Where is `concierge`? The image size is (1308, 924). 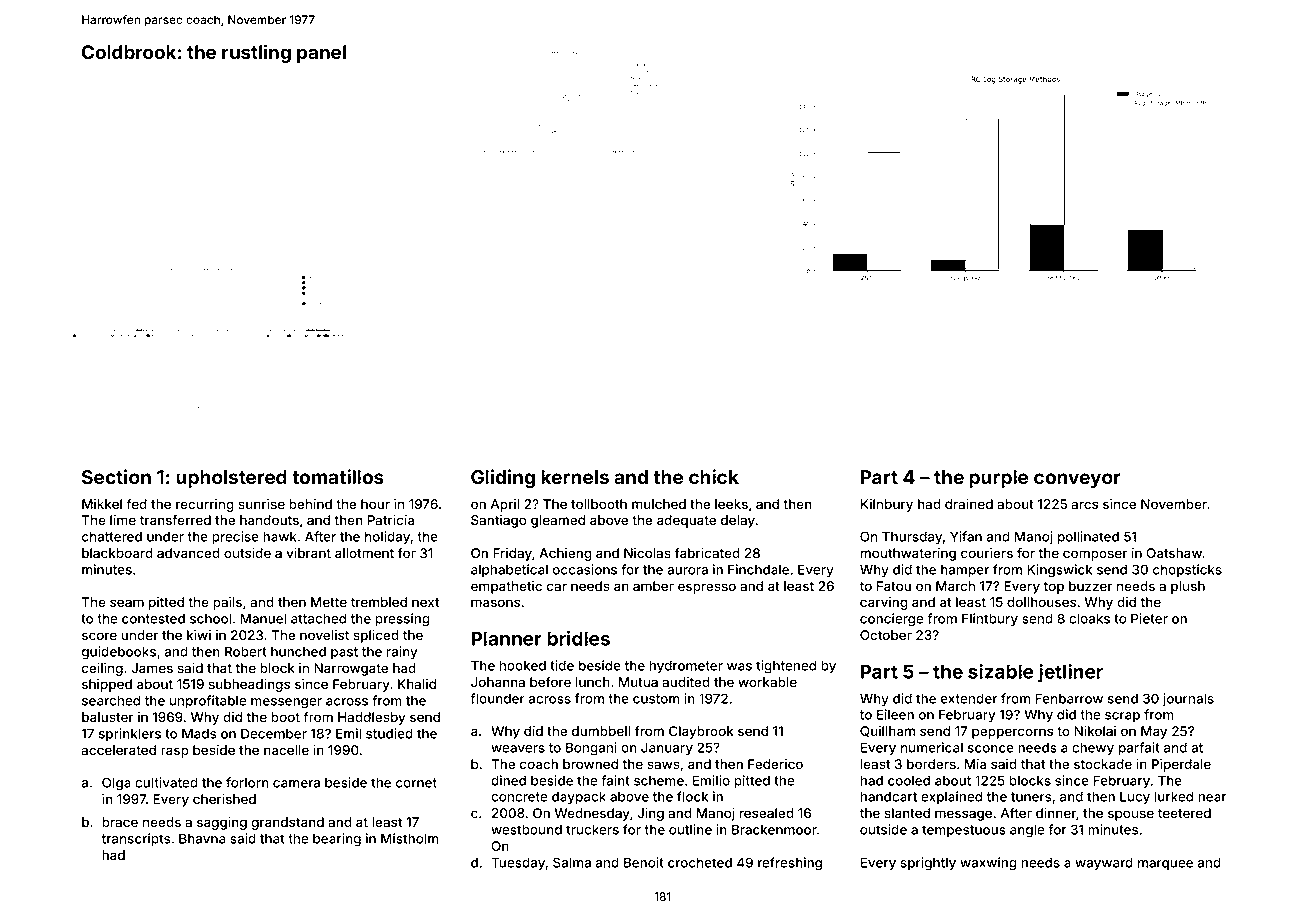 concierge is located at coordinates (892, 620).
